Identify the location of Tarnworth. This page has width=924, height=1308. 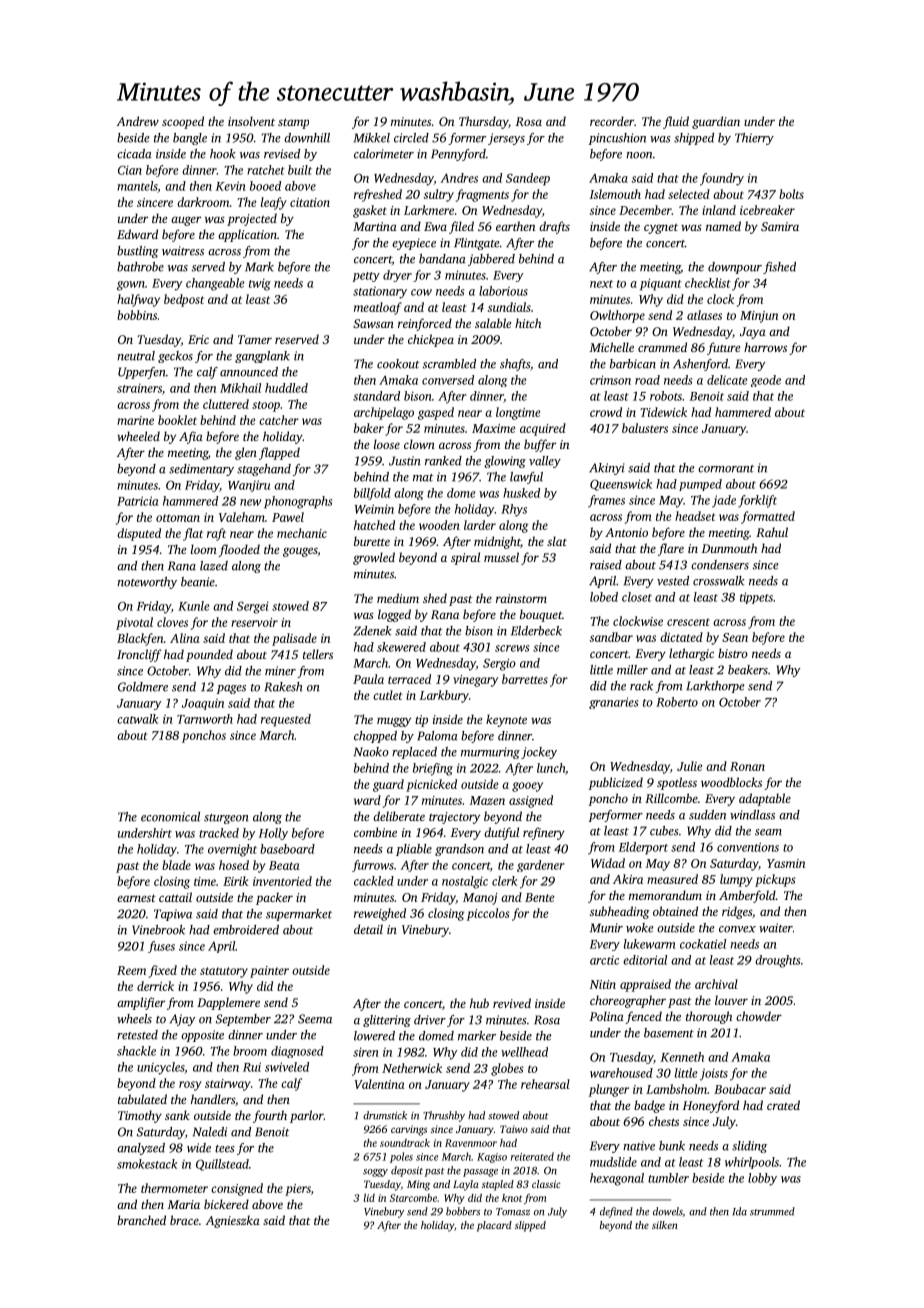
(205, 719).
